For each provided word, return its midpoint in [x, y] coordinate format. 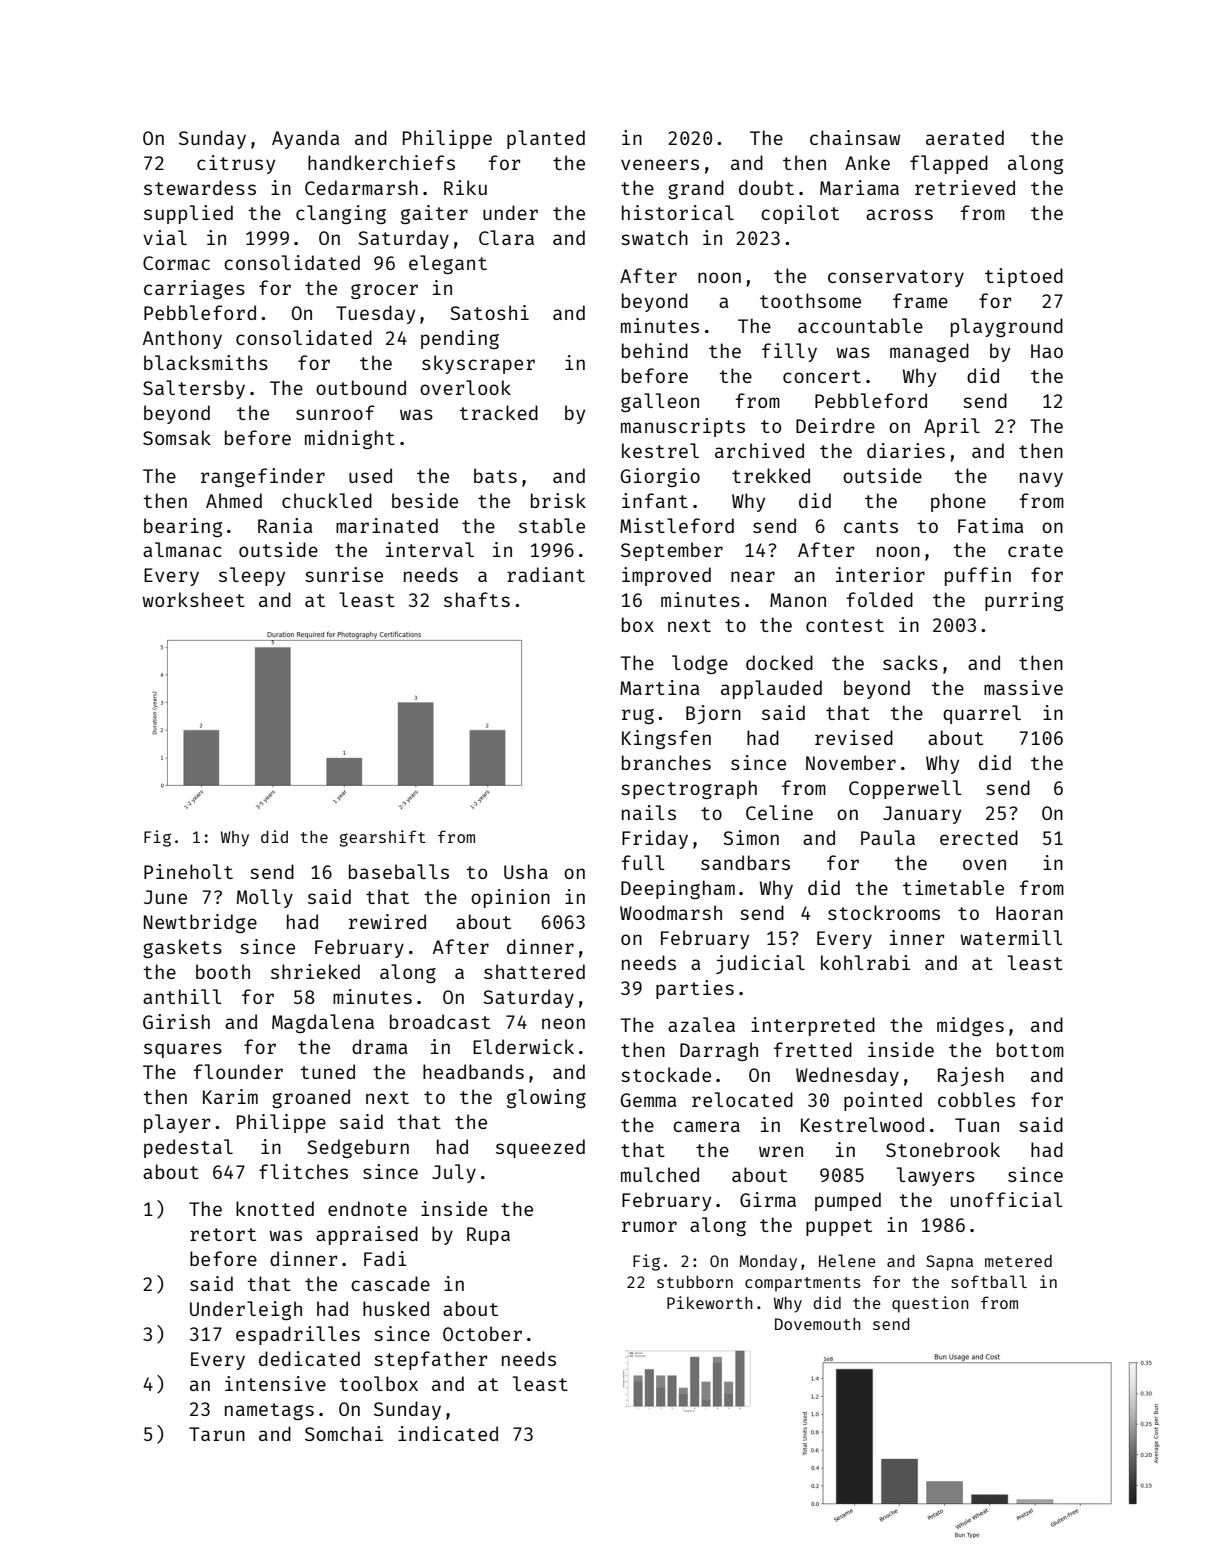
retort [223, 1234]
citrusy [236, 164]
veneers [660, 164]
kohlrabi [865, 962]
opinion [510, 898]
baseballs [399, 871]
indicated [448, 1433]
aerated [965, 137]
